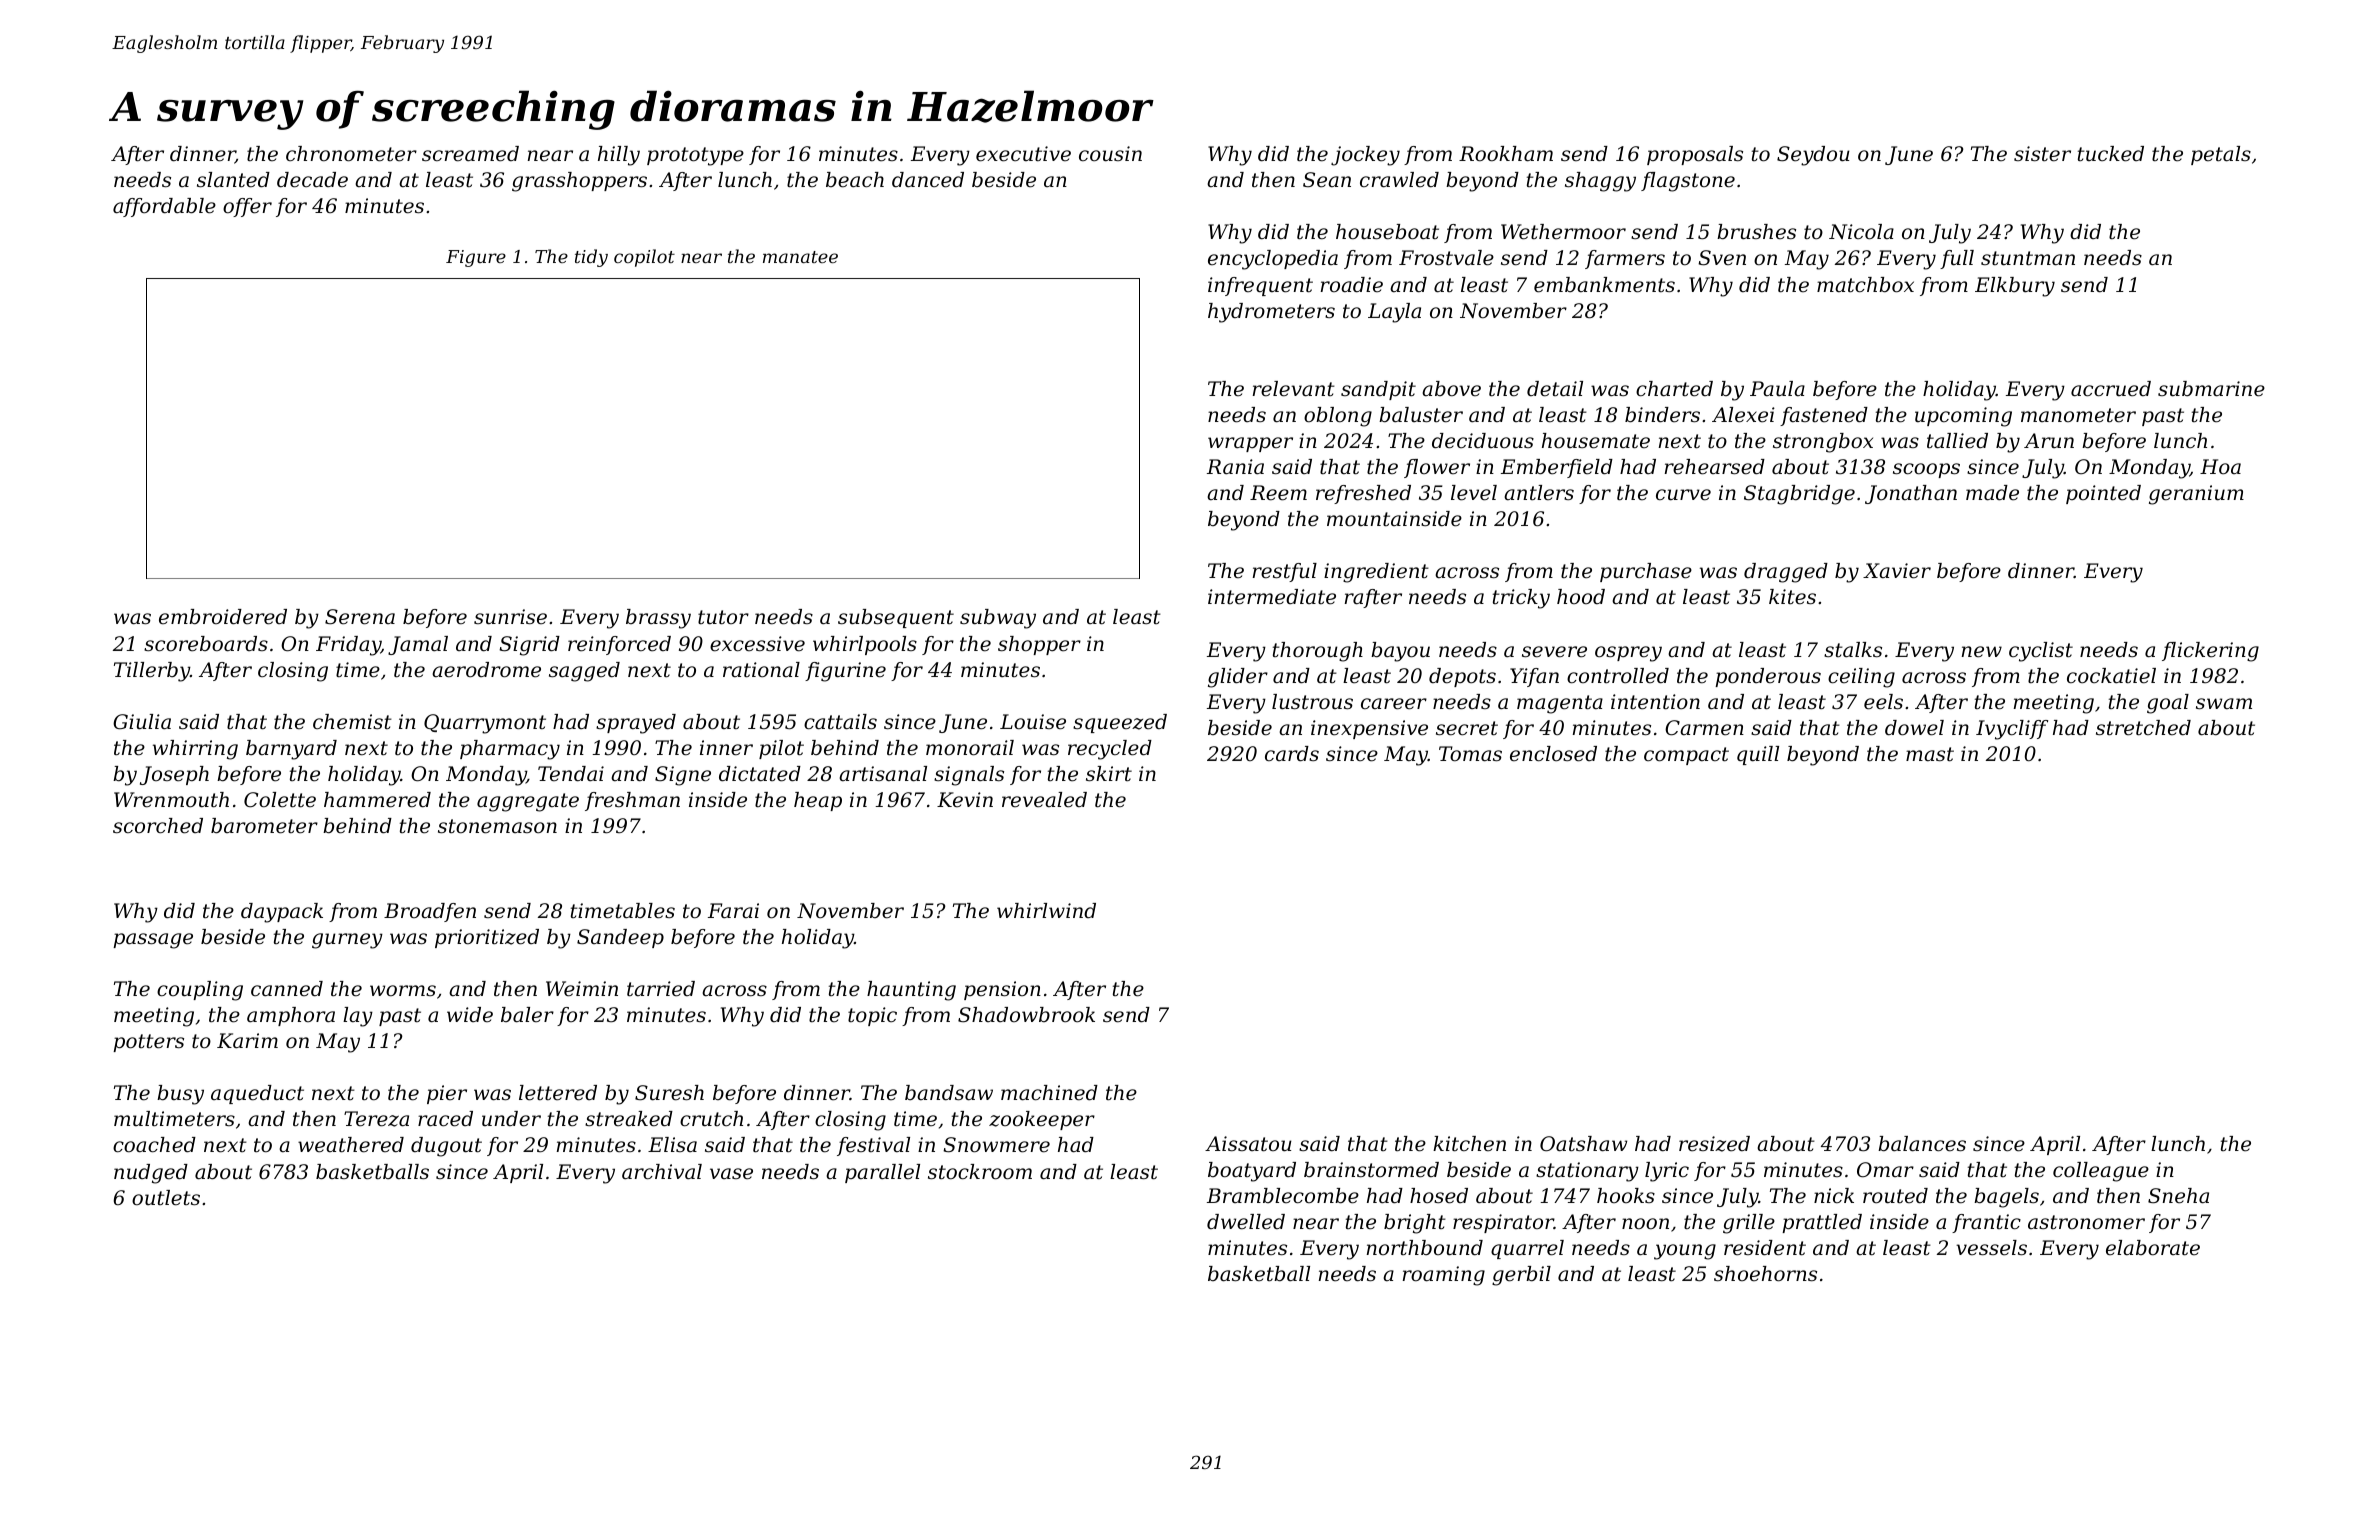 Image resolution: width=2380 pixels, height=1540 pixels. What do you see at coordinates (661, 989) in the image?
I see `tarried` at bounding box center [661, 989].
